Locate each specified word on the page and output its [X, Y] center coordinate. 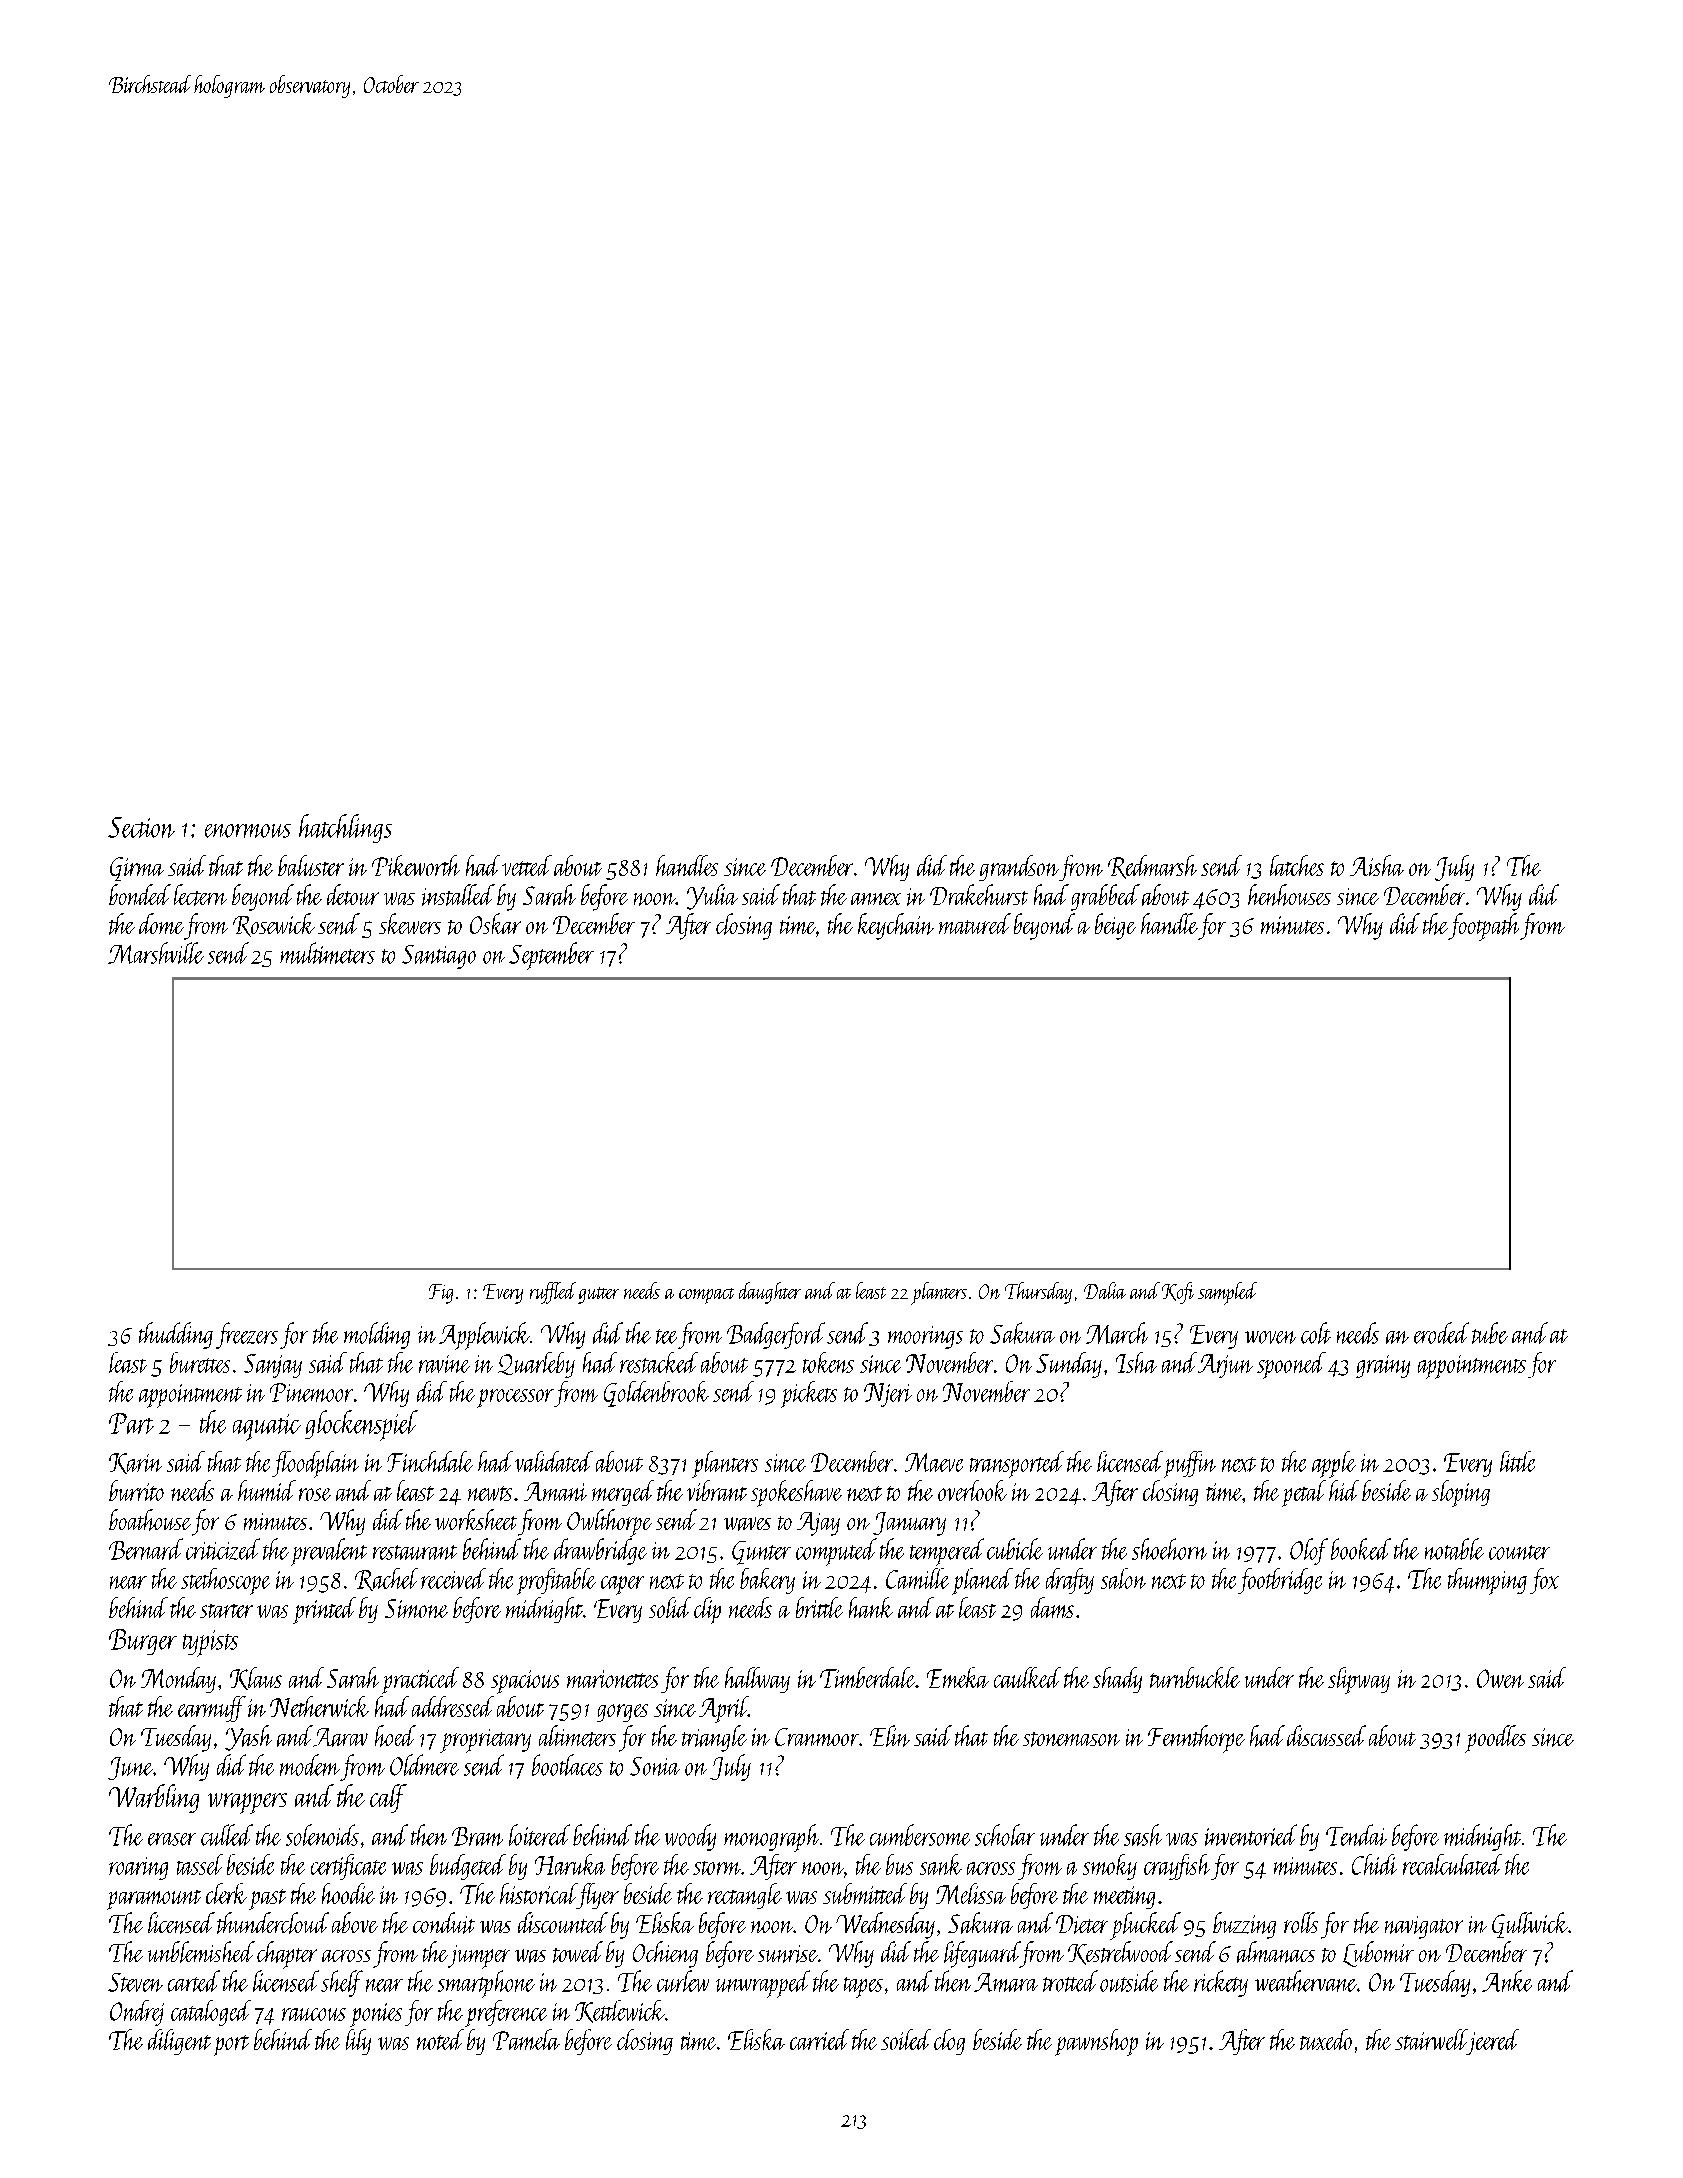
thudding [176, 1335]
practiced [420, 1680]
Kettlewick [620, 2011]
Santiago [439, 957]
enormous [248, 831]
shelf [342, 1983]
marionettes [612, 1679]
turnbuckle [1195, 1677]
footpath [1483, 927]
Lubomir [1378, 1954]
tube [1490, 1333]
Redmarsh [1152, 867]
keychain [896, 926]
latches [1297, 865]
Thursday [1038, 1293]
